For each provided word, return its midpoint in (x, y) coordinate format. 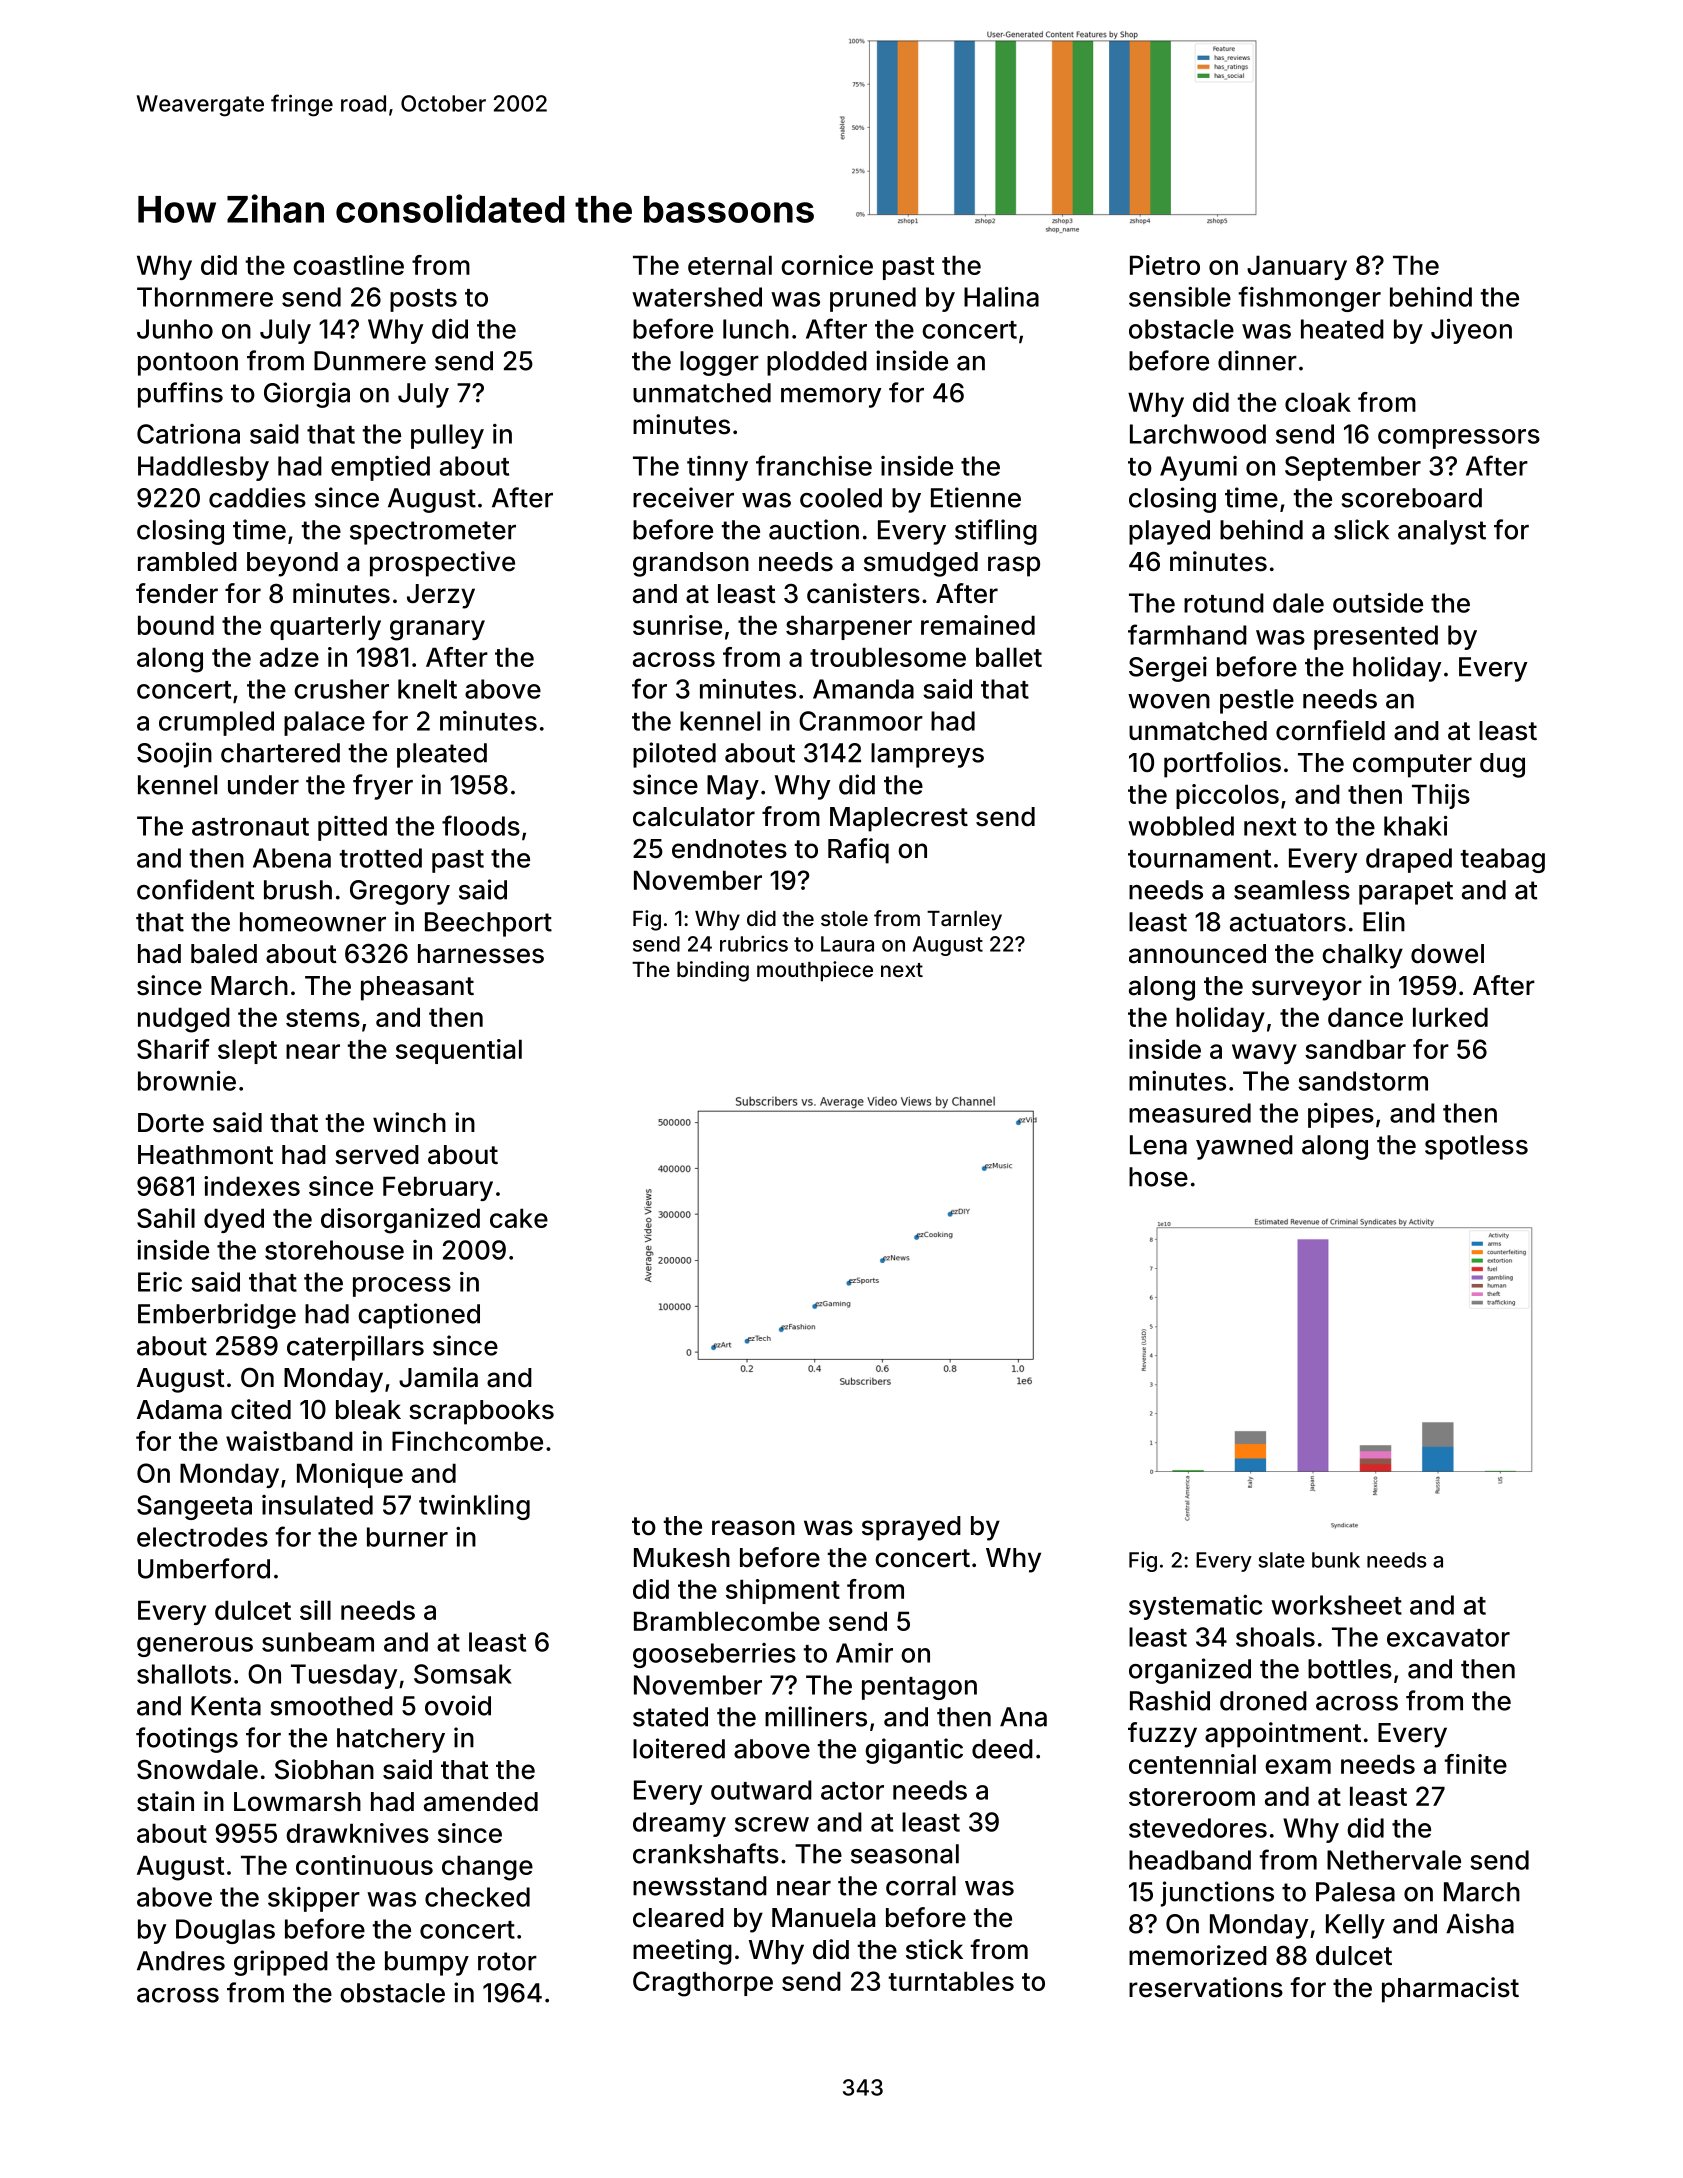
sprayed (911, 1528)
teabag (1502, 860)
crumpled (216, 723)
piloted (674, 755)
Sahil (166, 1218)
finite (1475, 1764)
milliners (816, 1716)
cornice (827, 265)
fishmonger (1309, 299)
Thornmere (205, 297)
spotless (1476, 1147)
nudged (184, 1020)
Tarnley (964, 921)
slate (1282, 1560)
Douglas (225, 1931)
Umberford (204, 1568)
